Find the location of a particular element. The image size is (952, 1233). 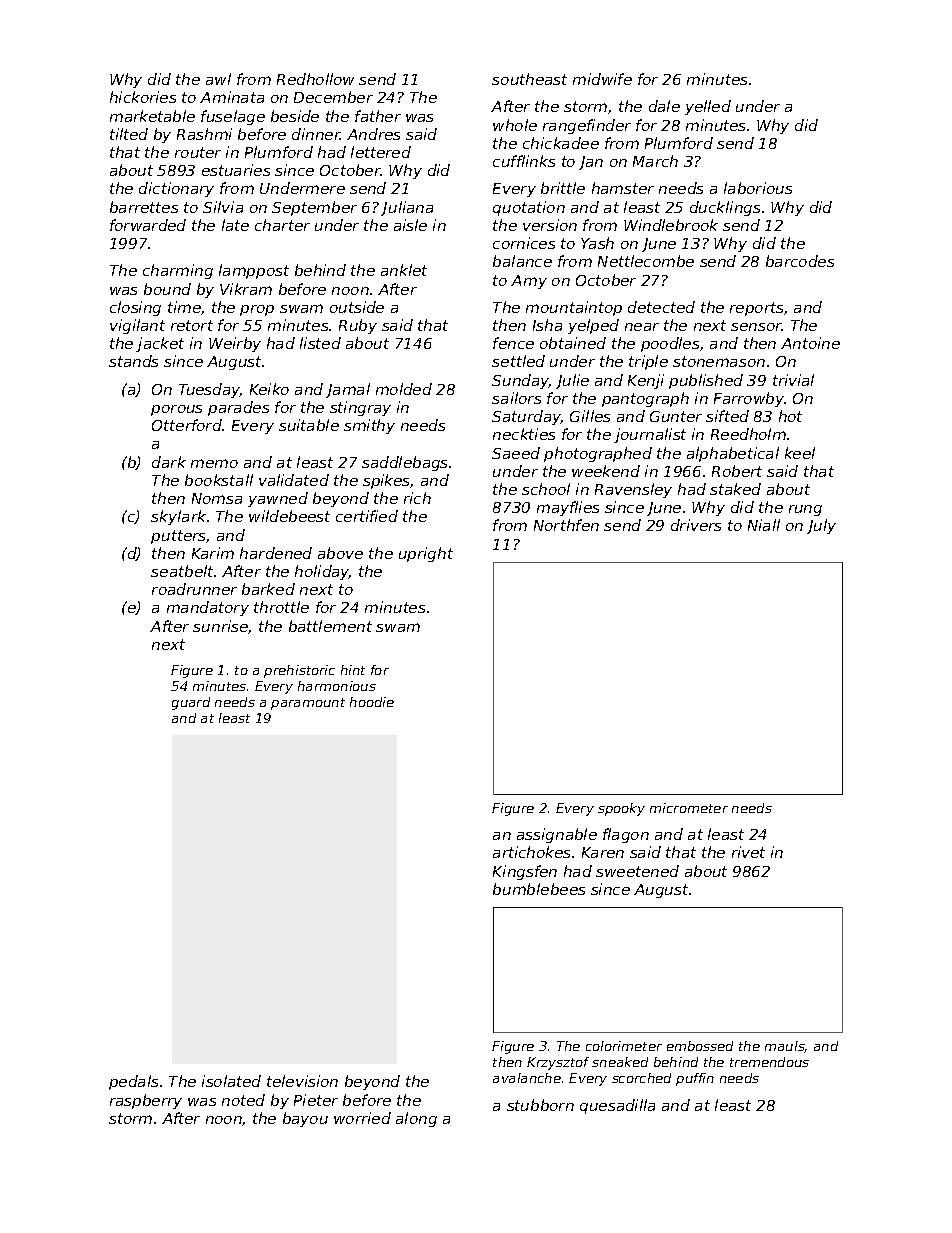

aisle is located at coordinates (410, 225).
